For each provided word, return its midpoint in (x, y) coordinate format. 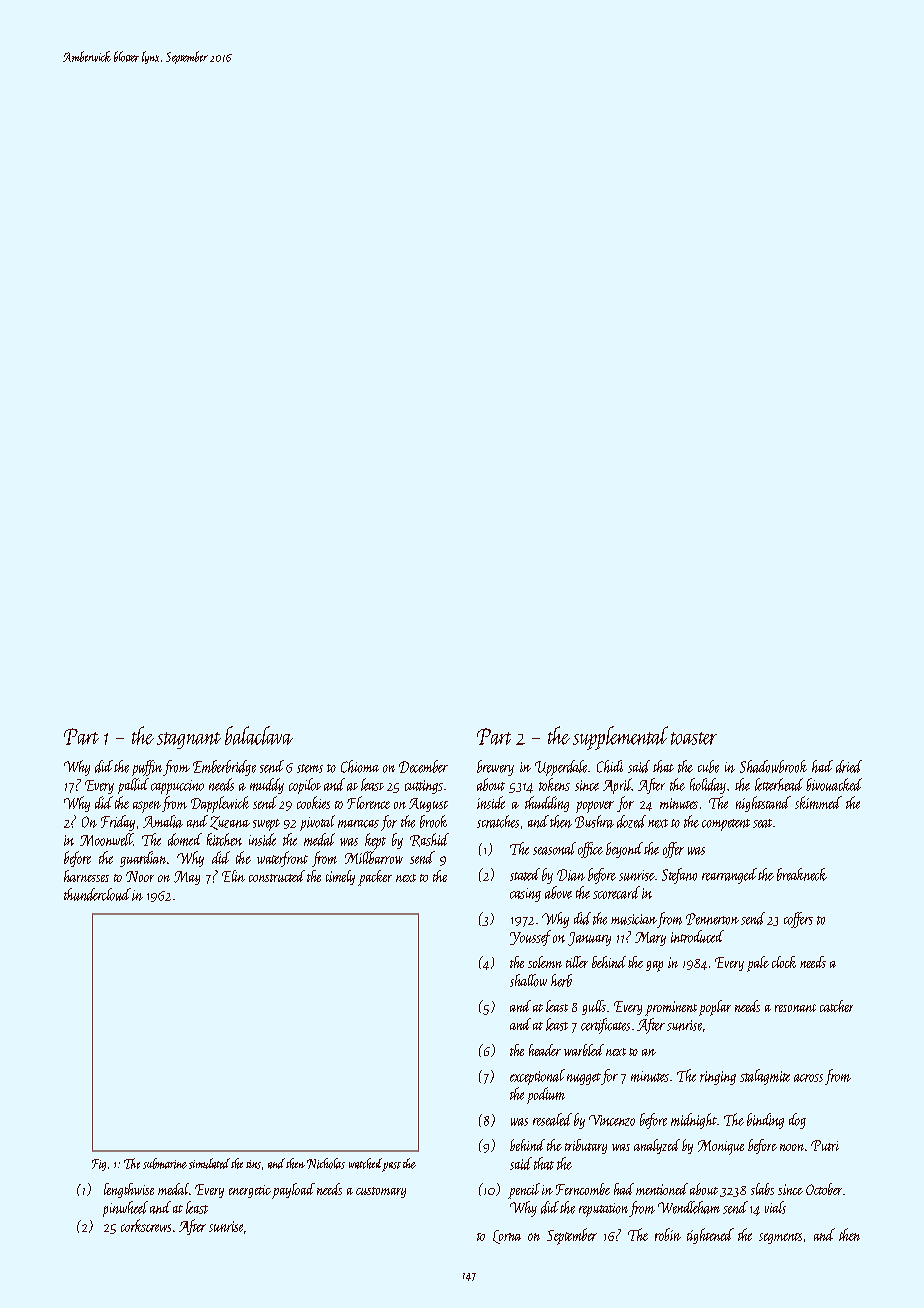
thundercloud (97, 894)
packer (375, 878)
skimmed (818, 802)
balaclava (259, 735)
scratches (498, 821)
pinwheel (125, 1209)
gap (654, 966)
